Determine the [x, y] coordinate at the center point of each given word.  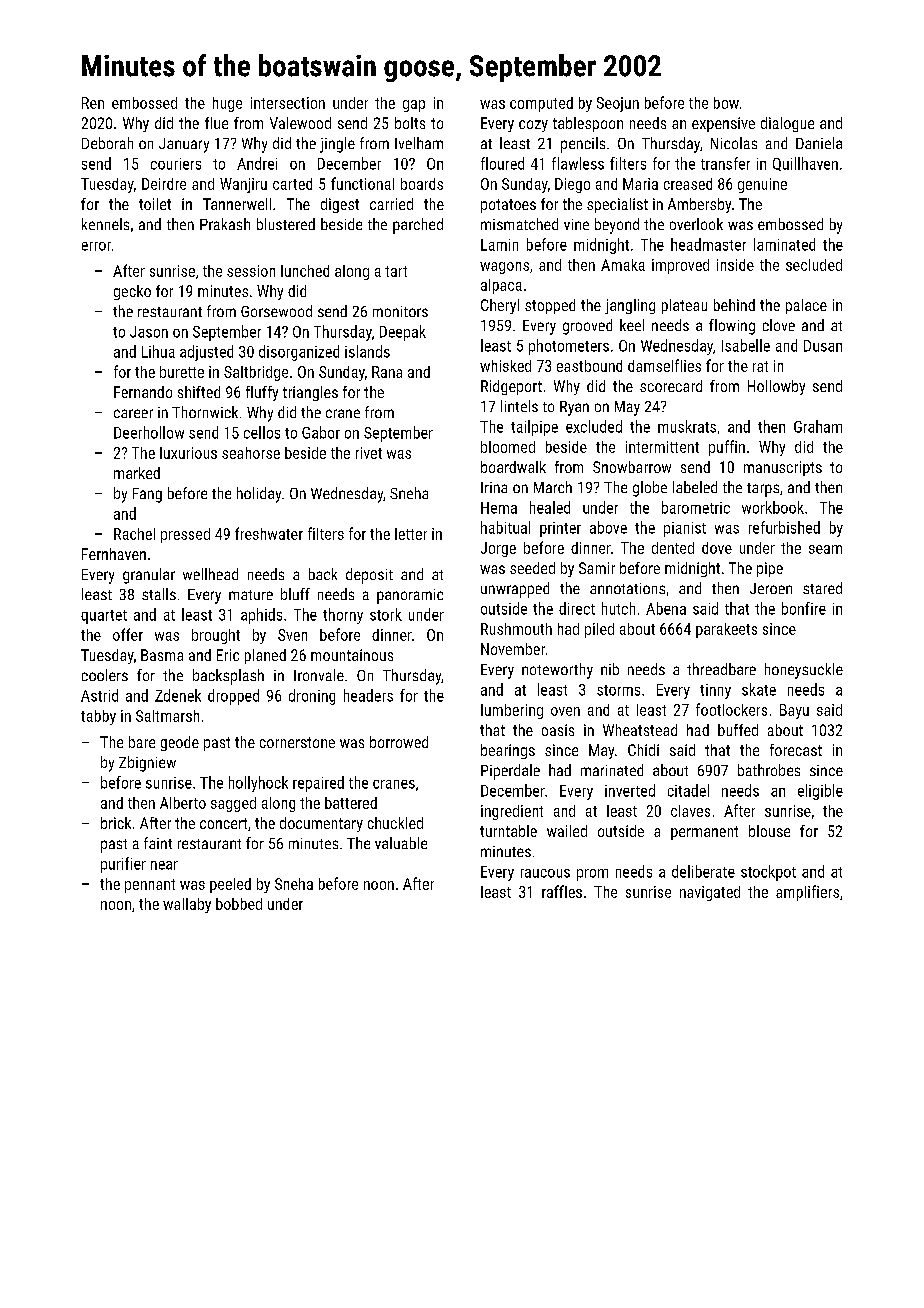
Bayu [794, 711]
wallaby [187, 905]
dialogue [787, 124]
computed [541, 104]
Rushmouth [516, 629]
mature [251, 595]
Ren [93, 103]
